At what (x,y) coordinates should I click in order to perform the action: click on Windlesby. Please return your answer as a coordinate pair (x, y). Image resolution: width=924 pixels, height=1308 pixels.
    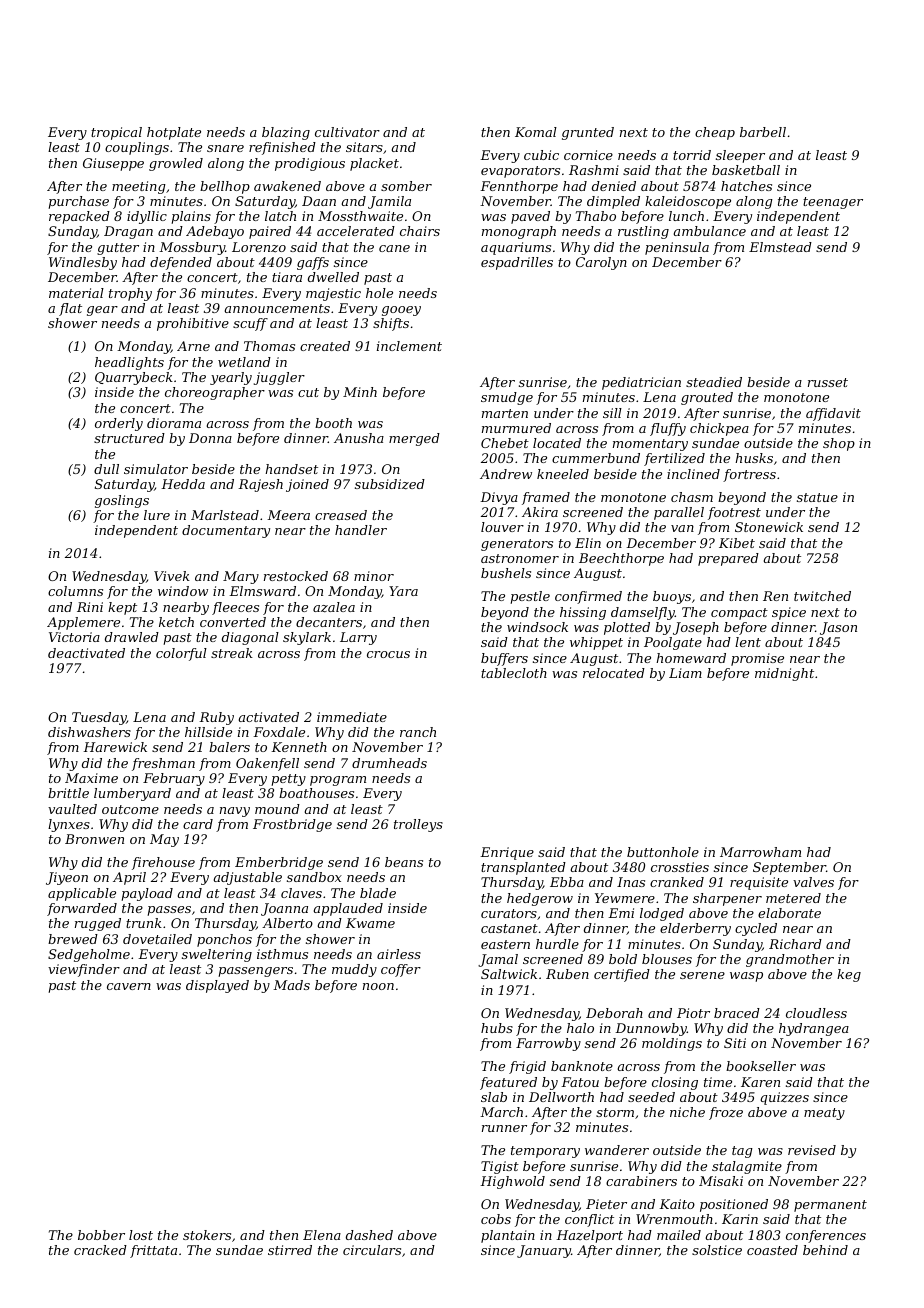
    Looking at the image, I should click on (83, 263).
